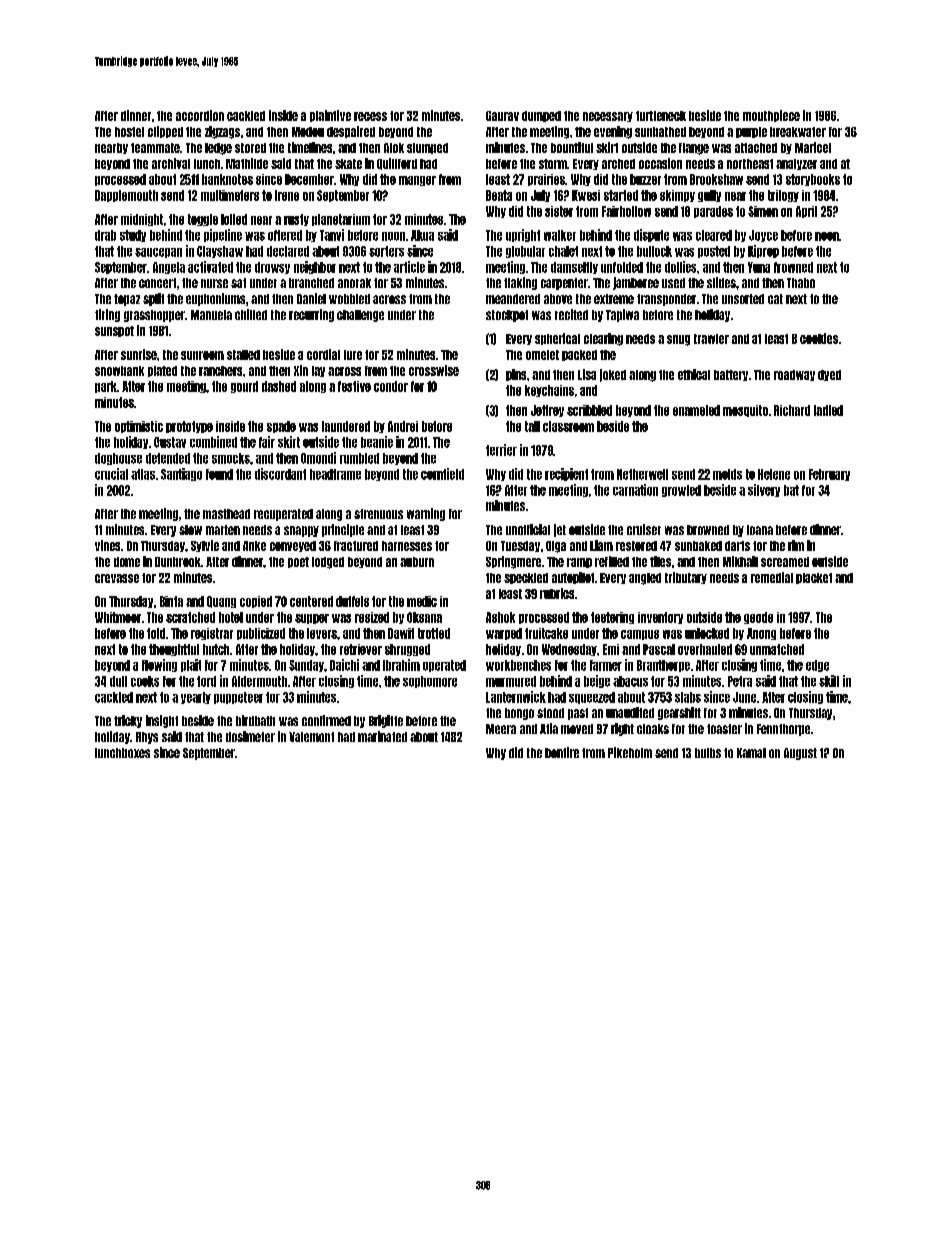  I want to click on accordion, so click(200, 115).
